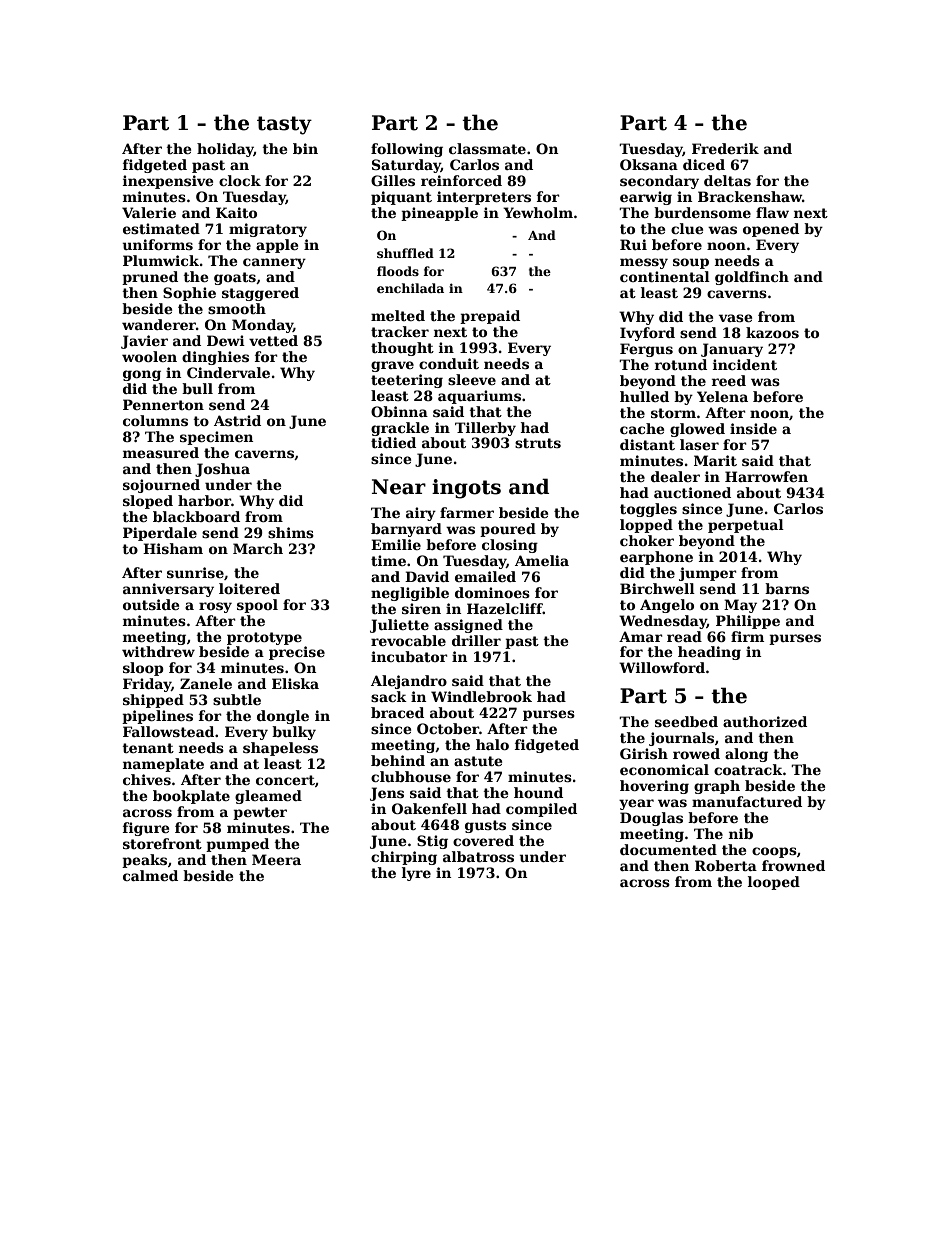 The image size is (952, 1233). I want to click on Roberta, so click(726, 865).
